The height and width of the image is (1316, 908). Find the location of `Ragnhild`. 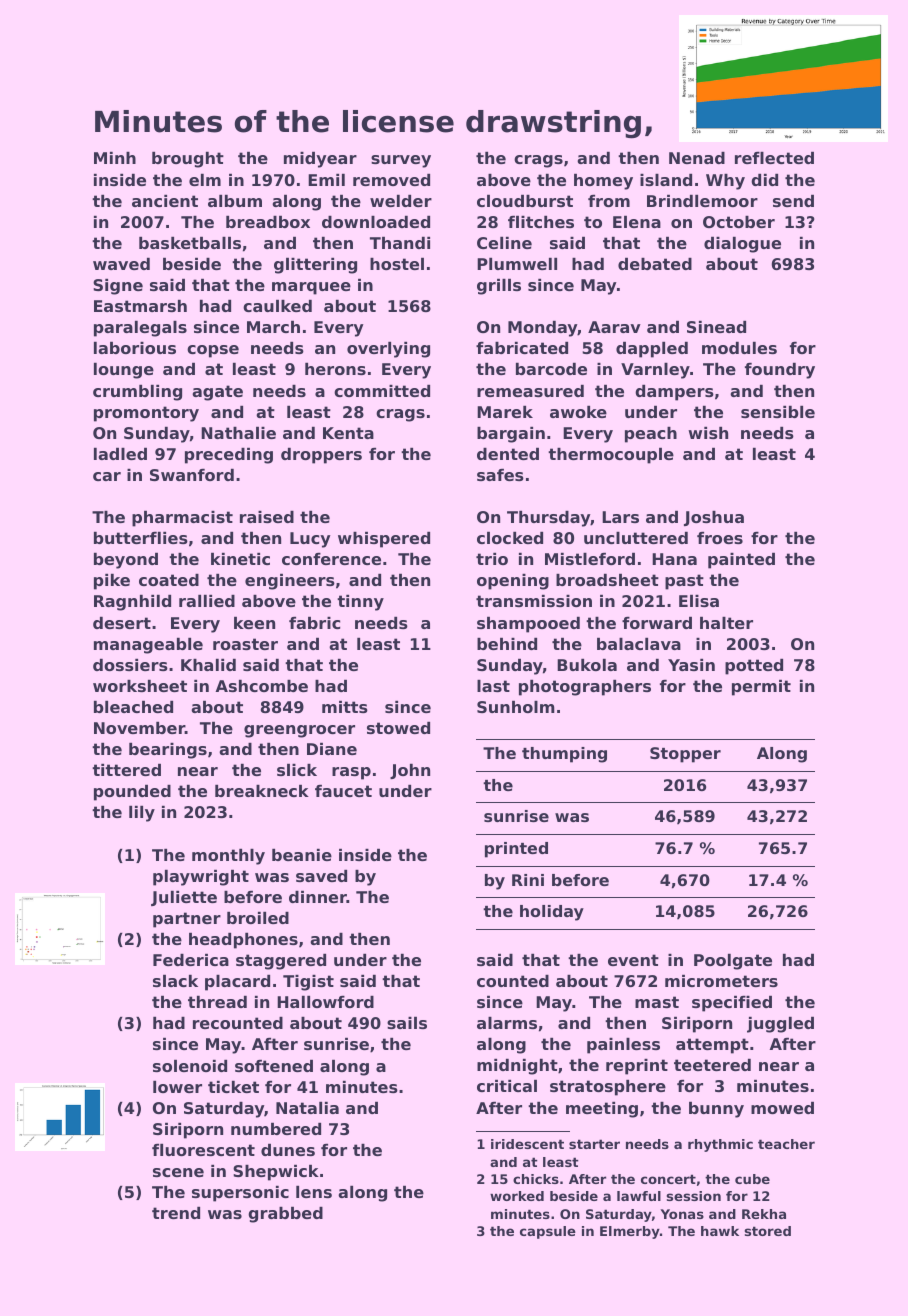

Ragnhild is located at coordinates (132, 603).
